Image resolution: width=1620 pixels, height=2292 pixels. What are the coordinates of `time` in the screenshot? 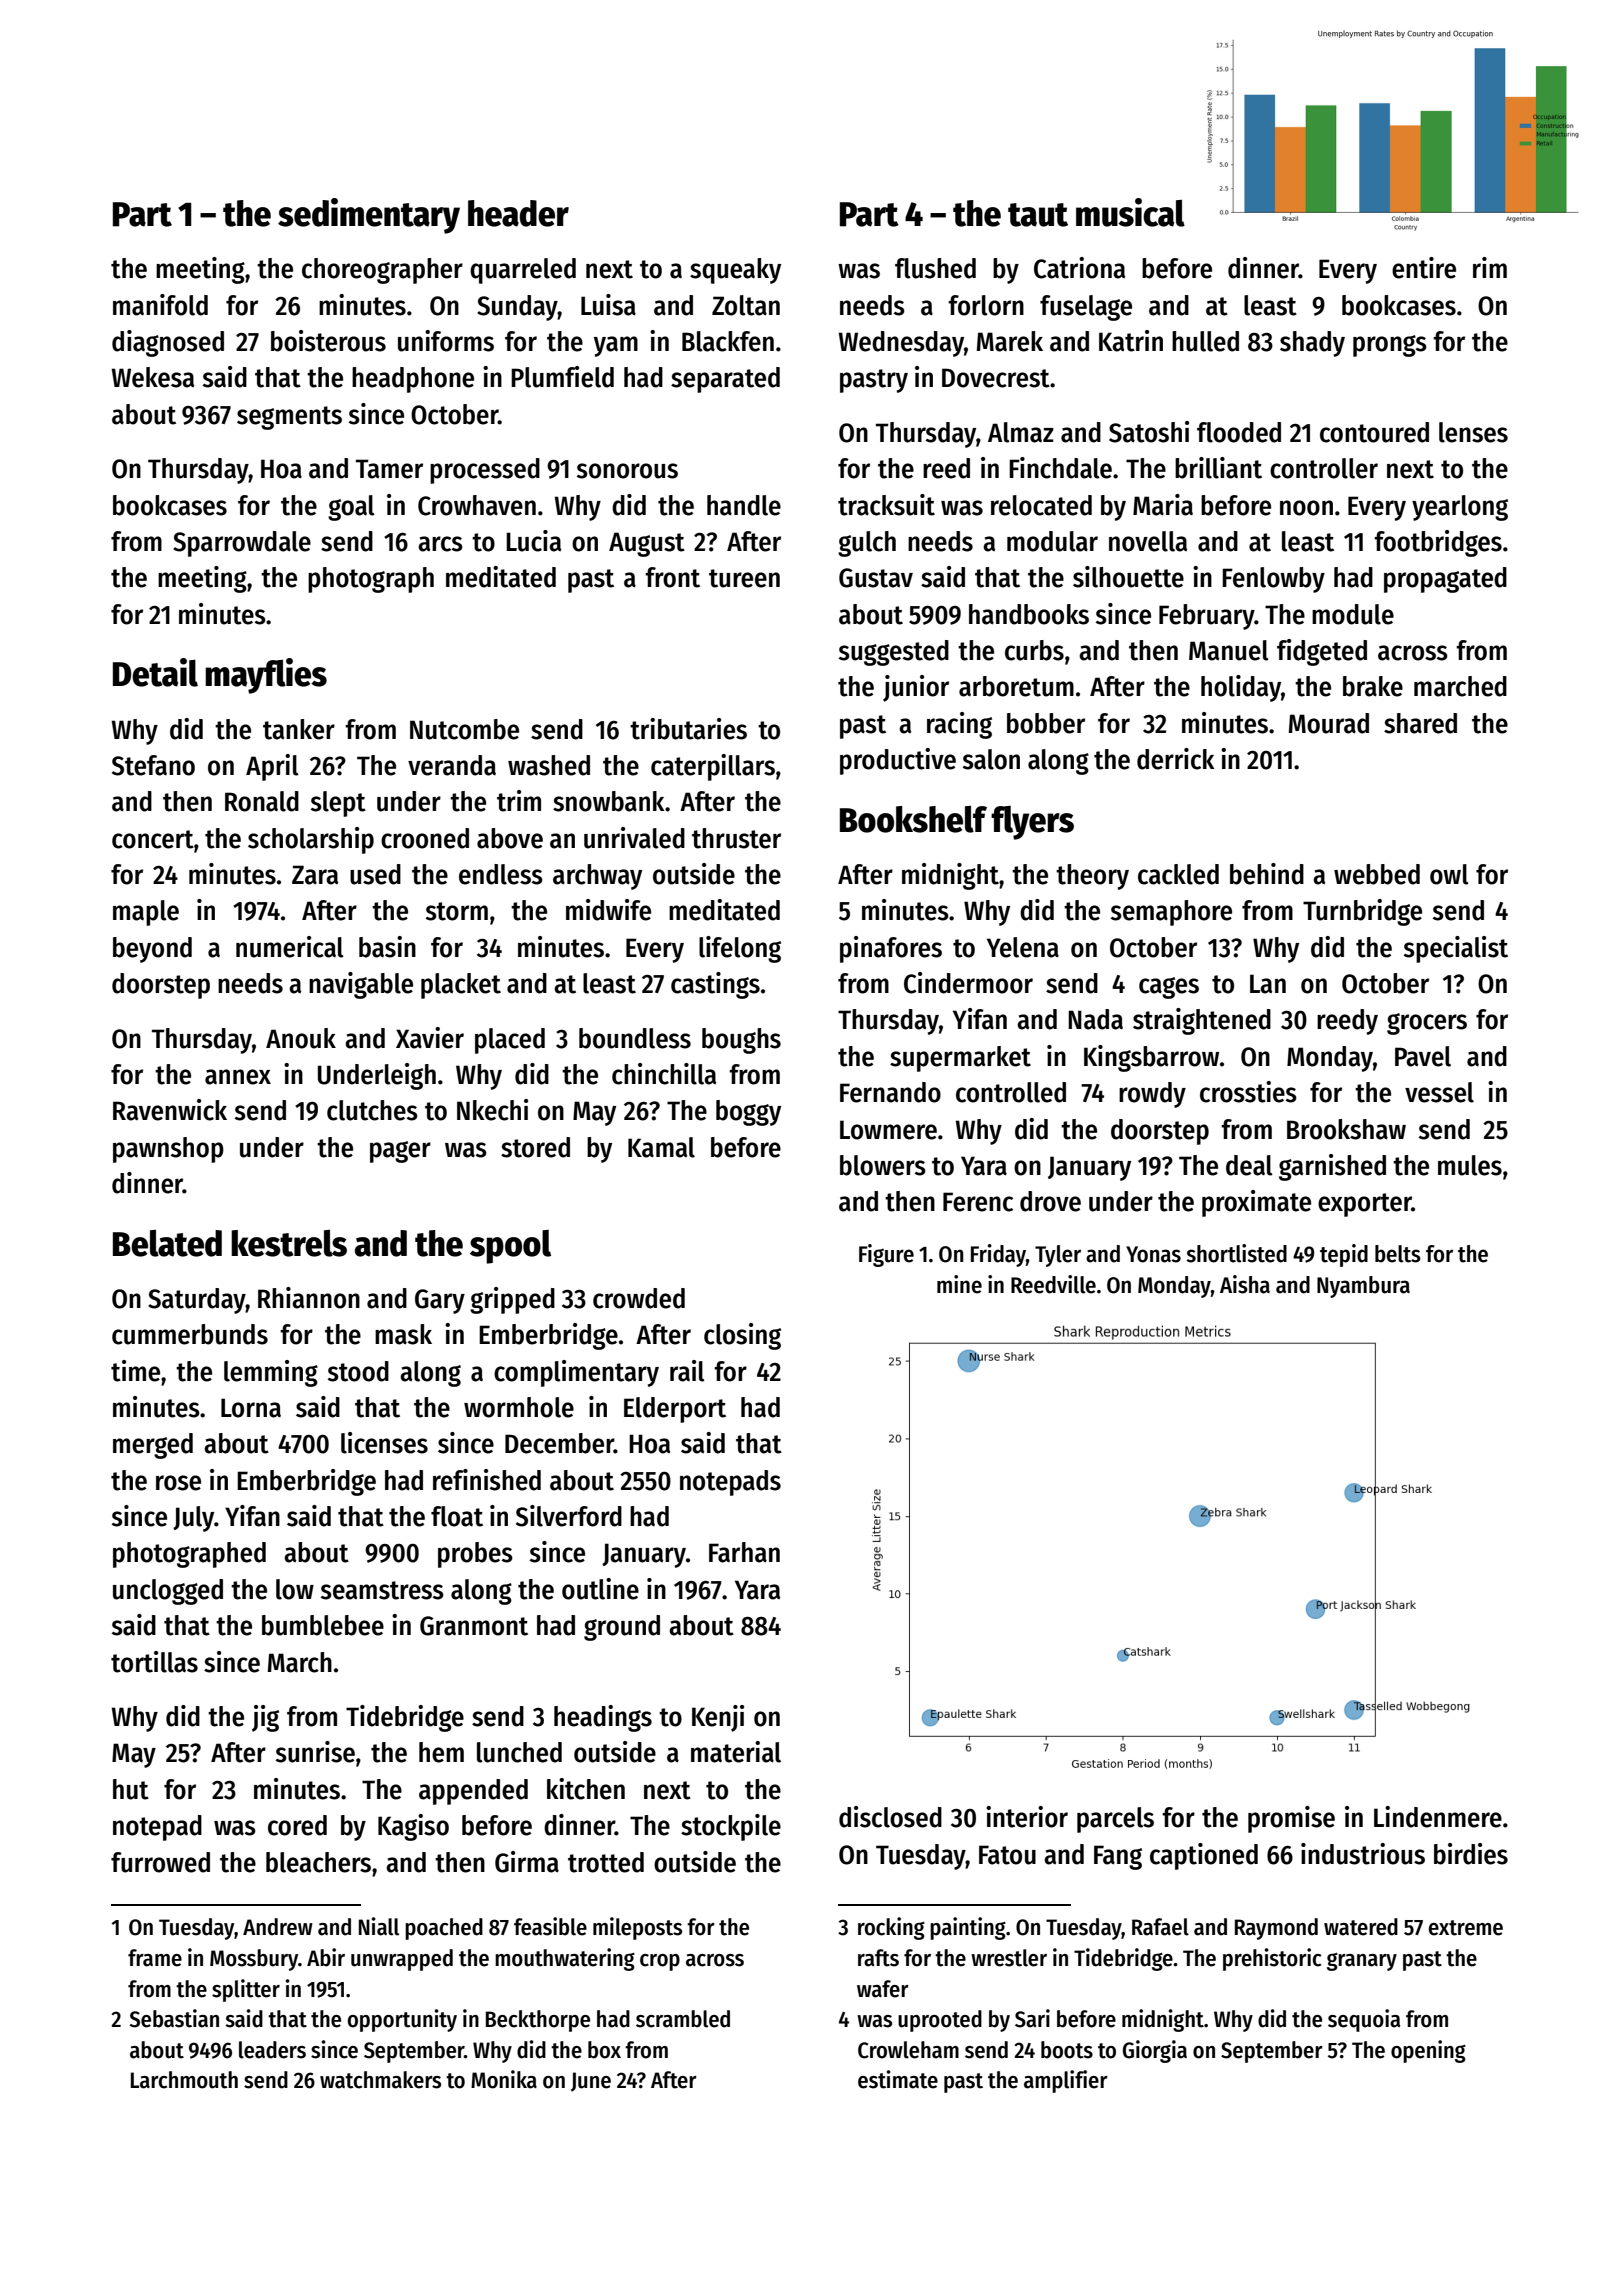 It's located at (135, 1371).
